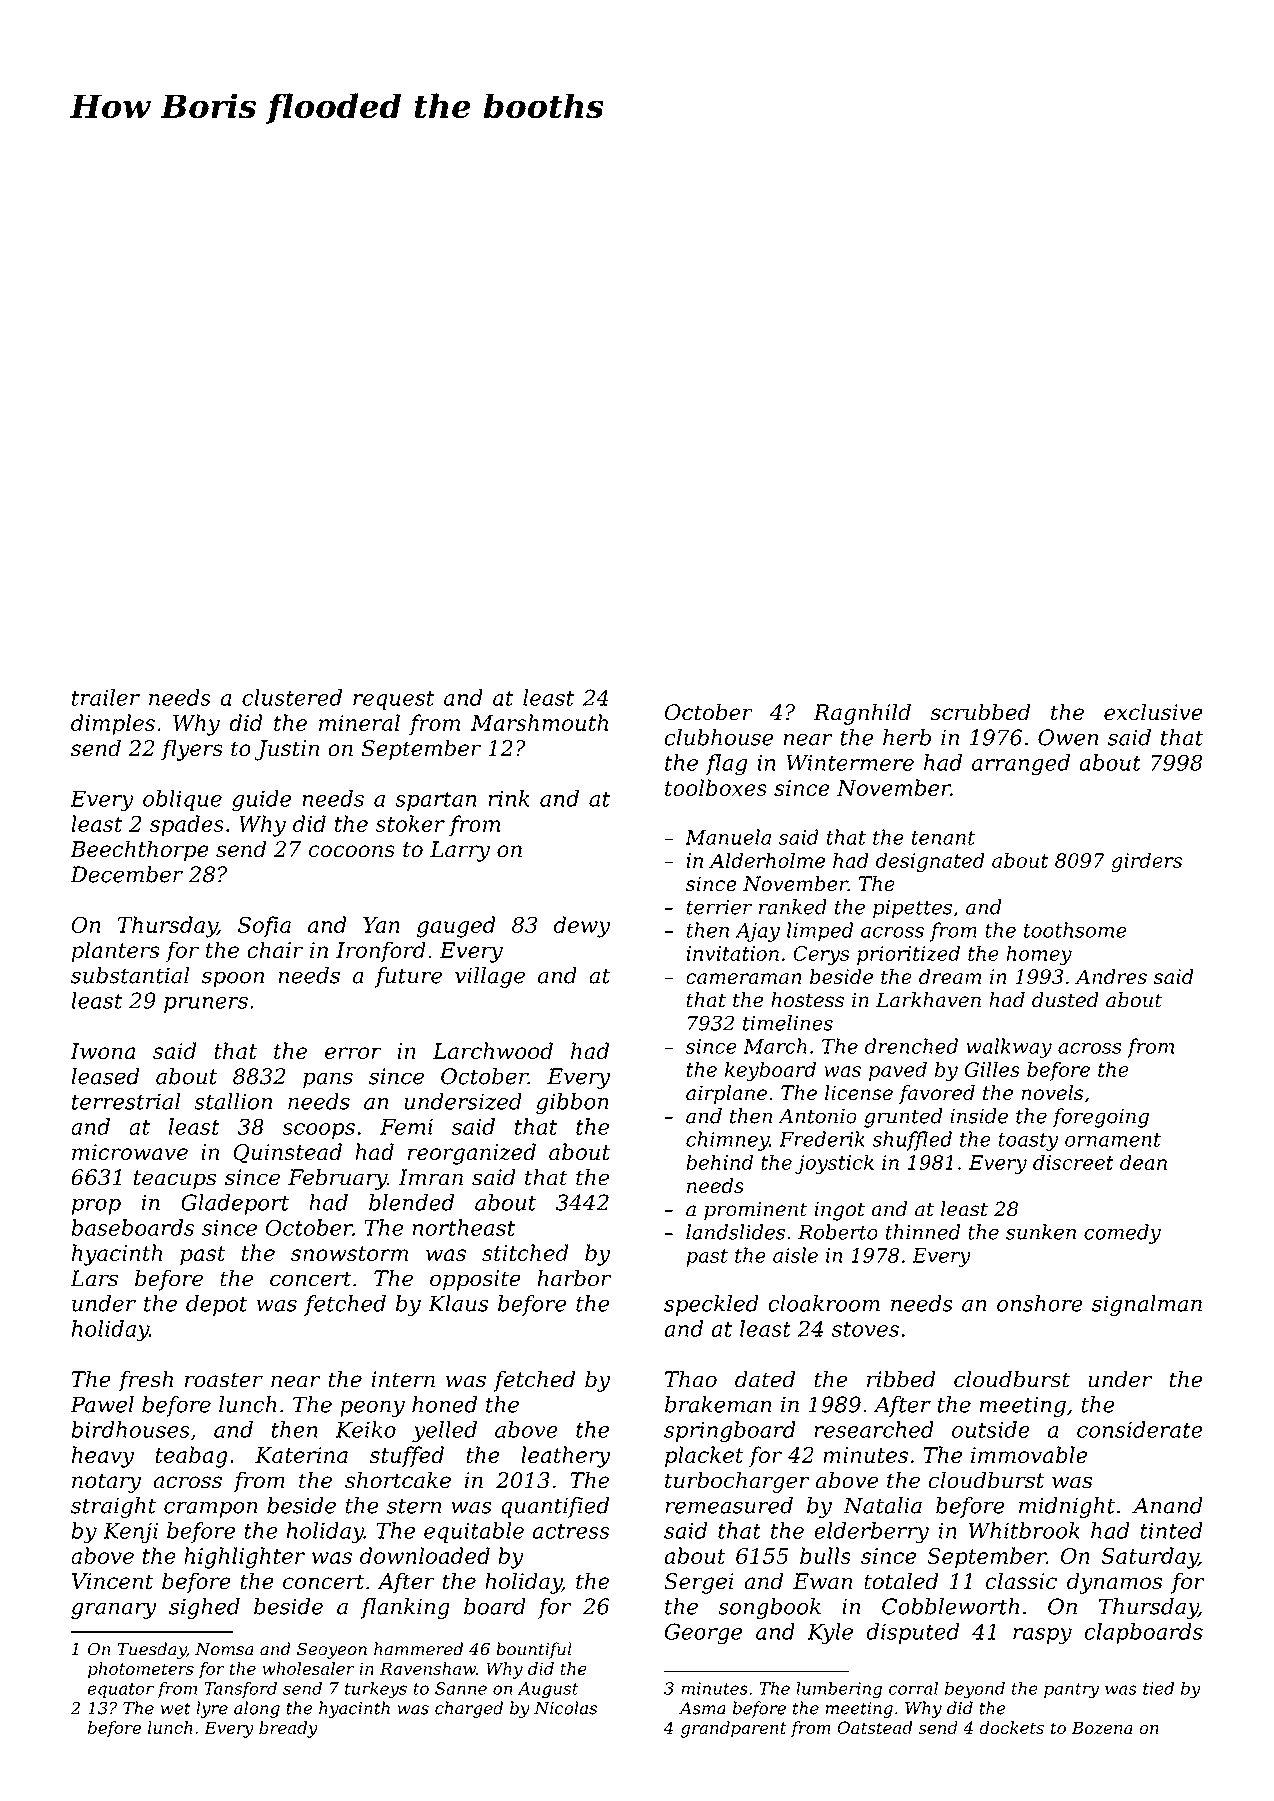 The height and width of the screenshot is (1801, 1274). Describe the element at coordinates (767, 860) in the screenshot. I see `Alderholme` at that location.
